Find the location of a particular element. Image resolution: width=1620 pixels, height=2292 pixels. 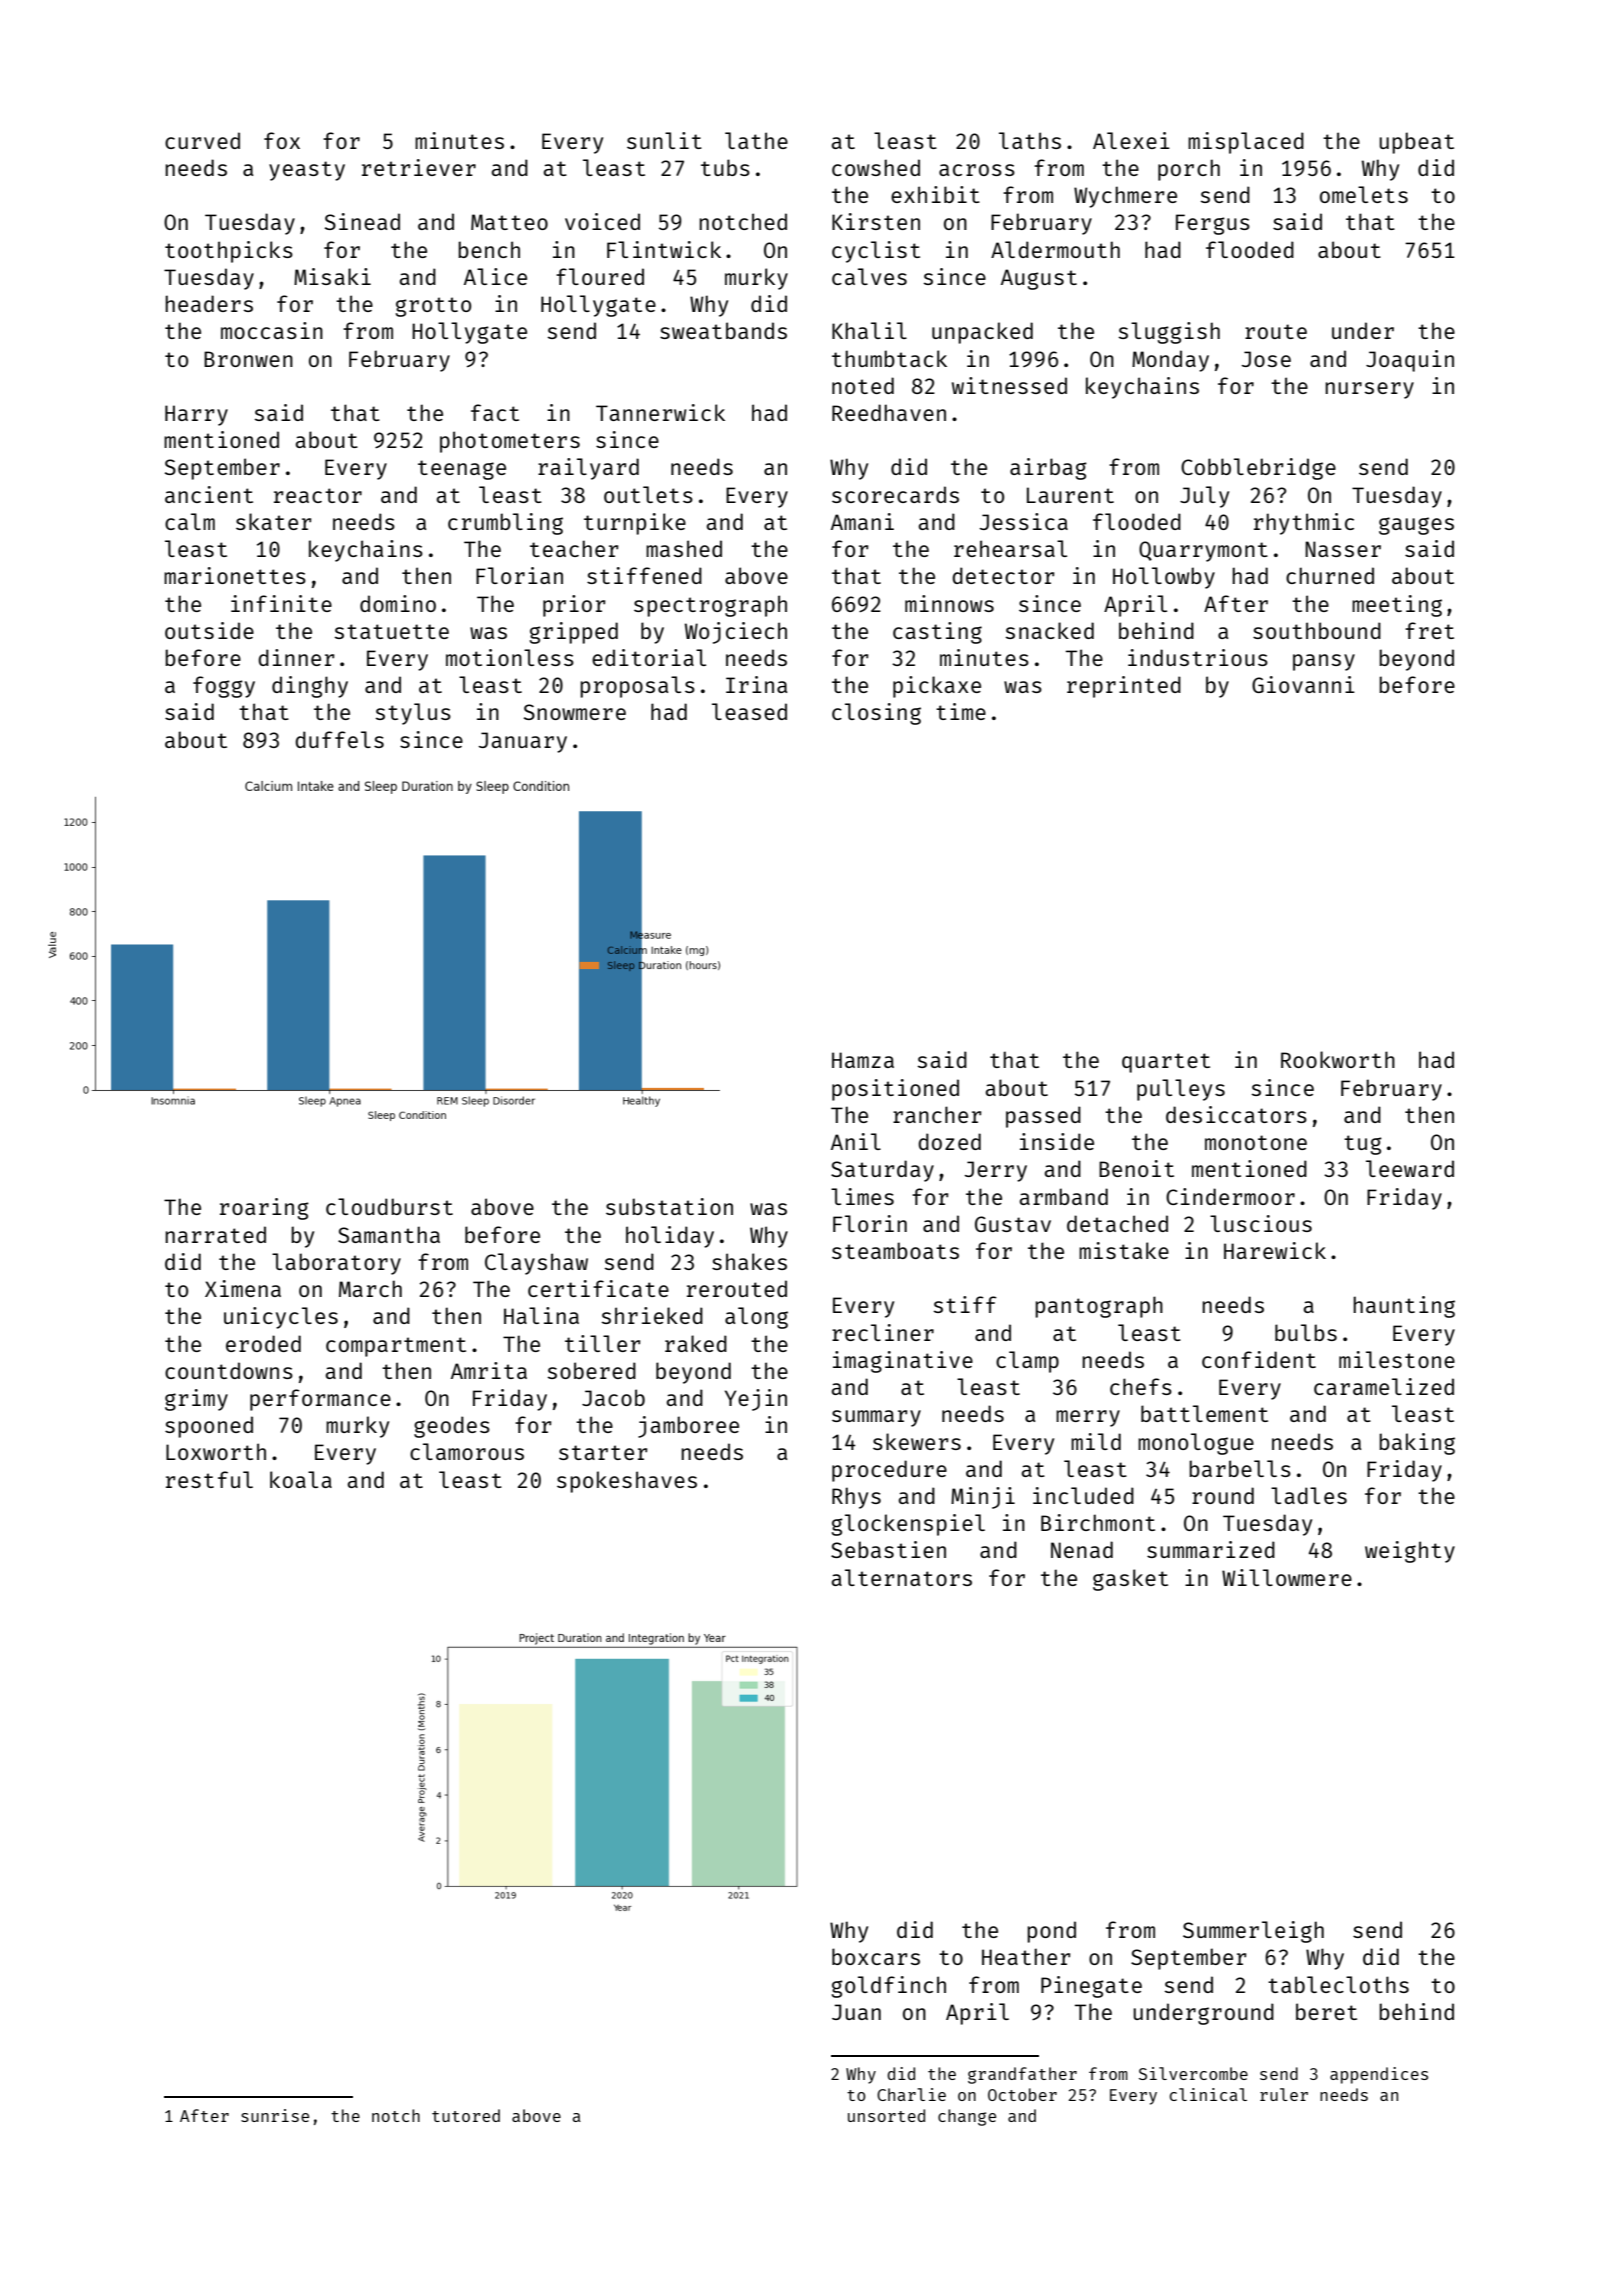

Aldermouth is located at coordinates (1055, 249).
